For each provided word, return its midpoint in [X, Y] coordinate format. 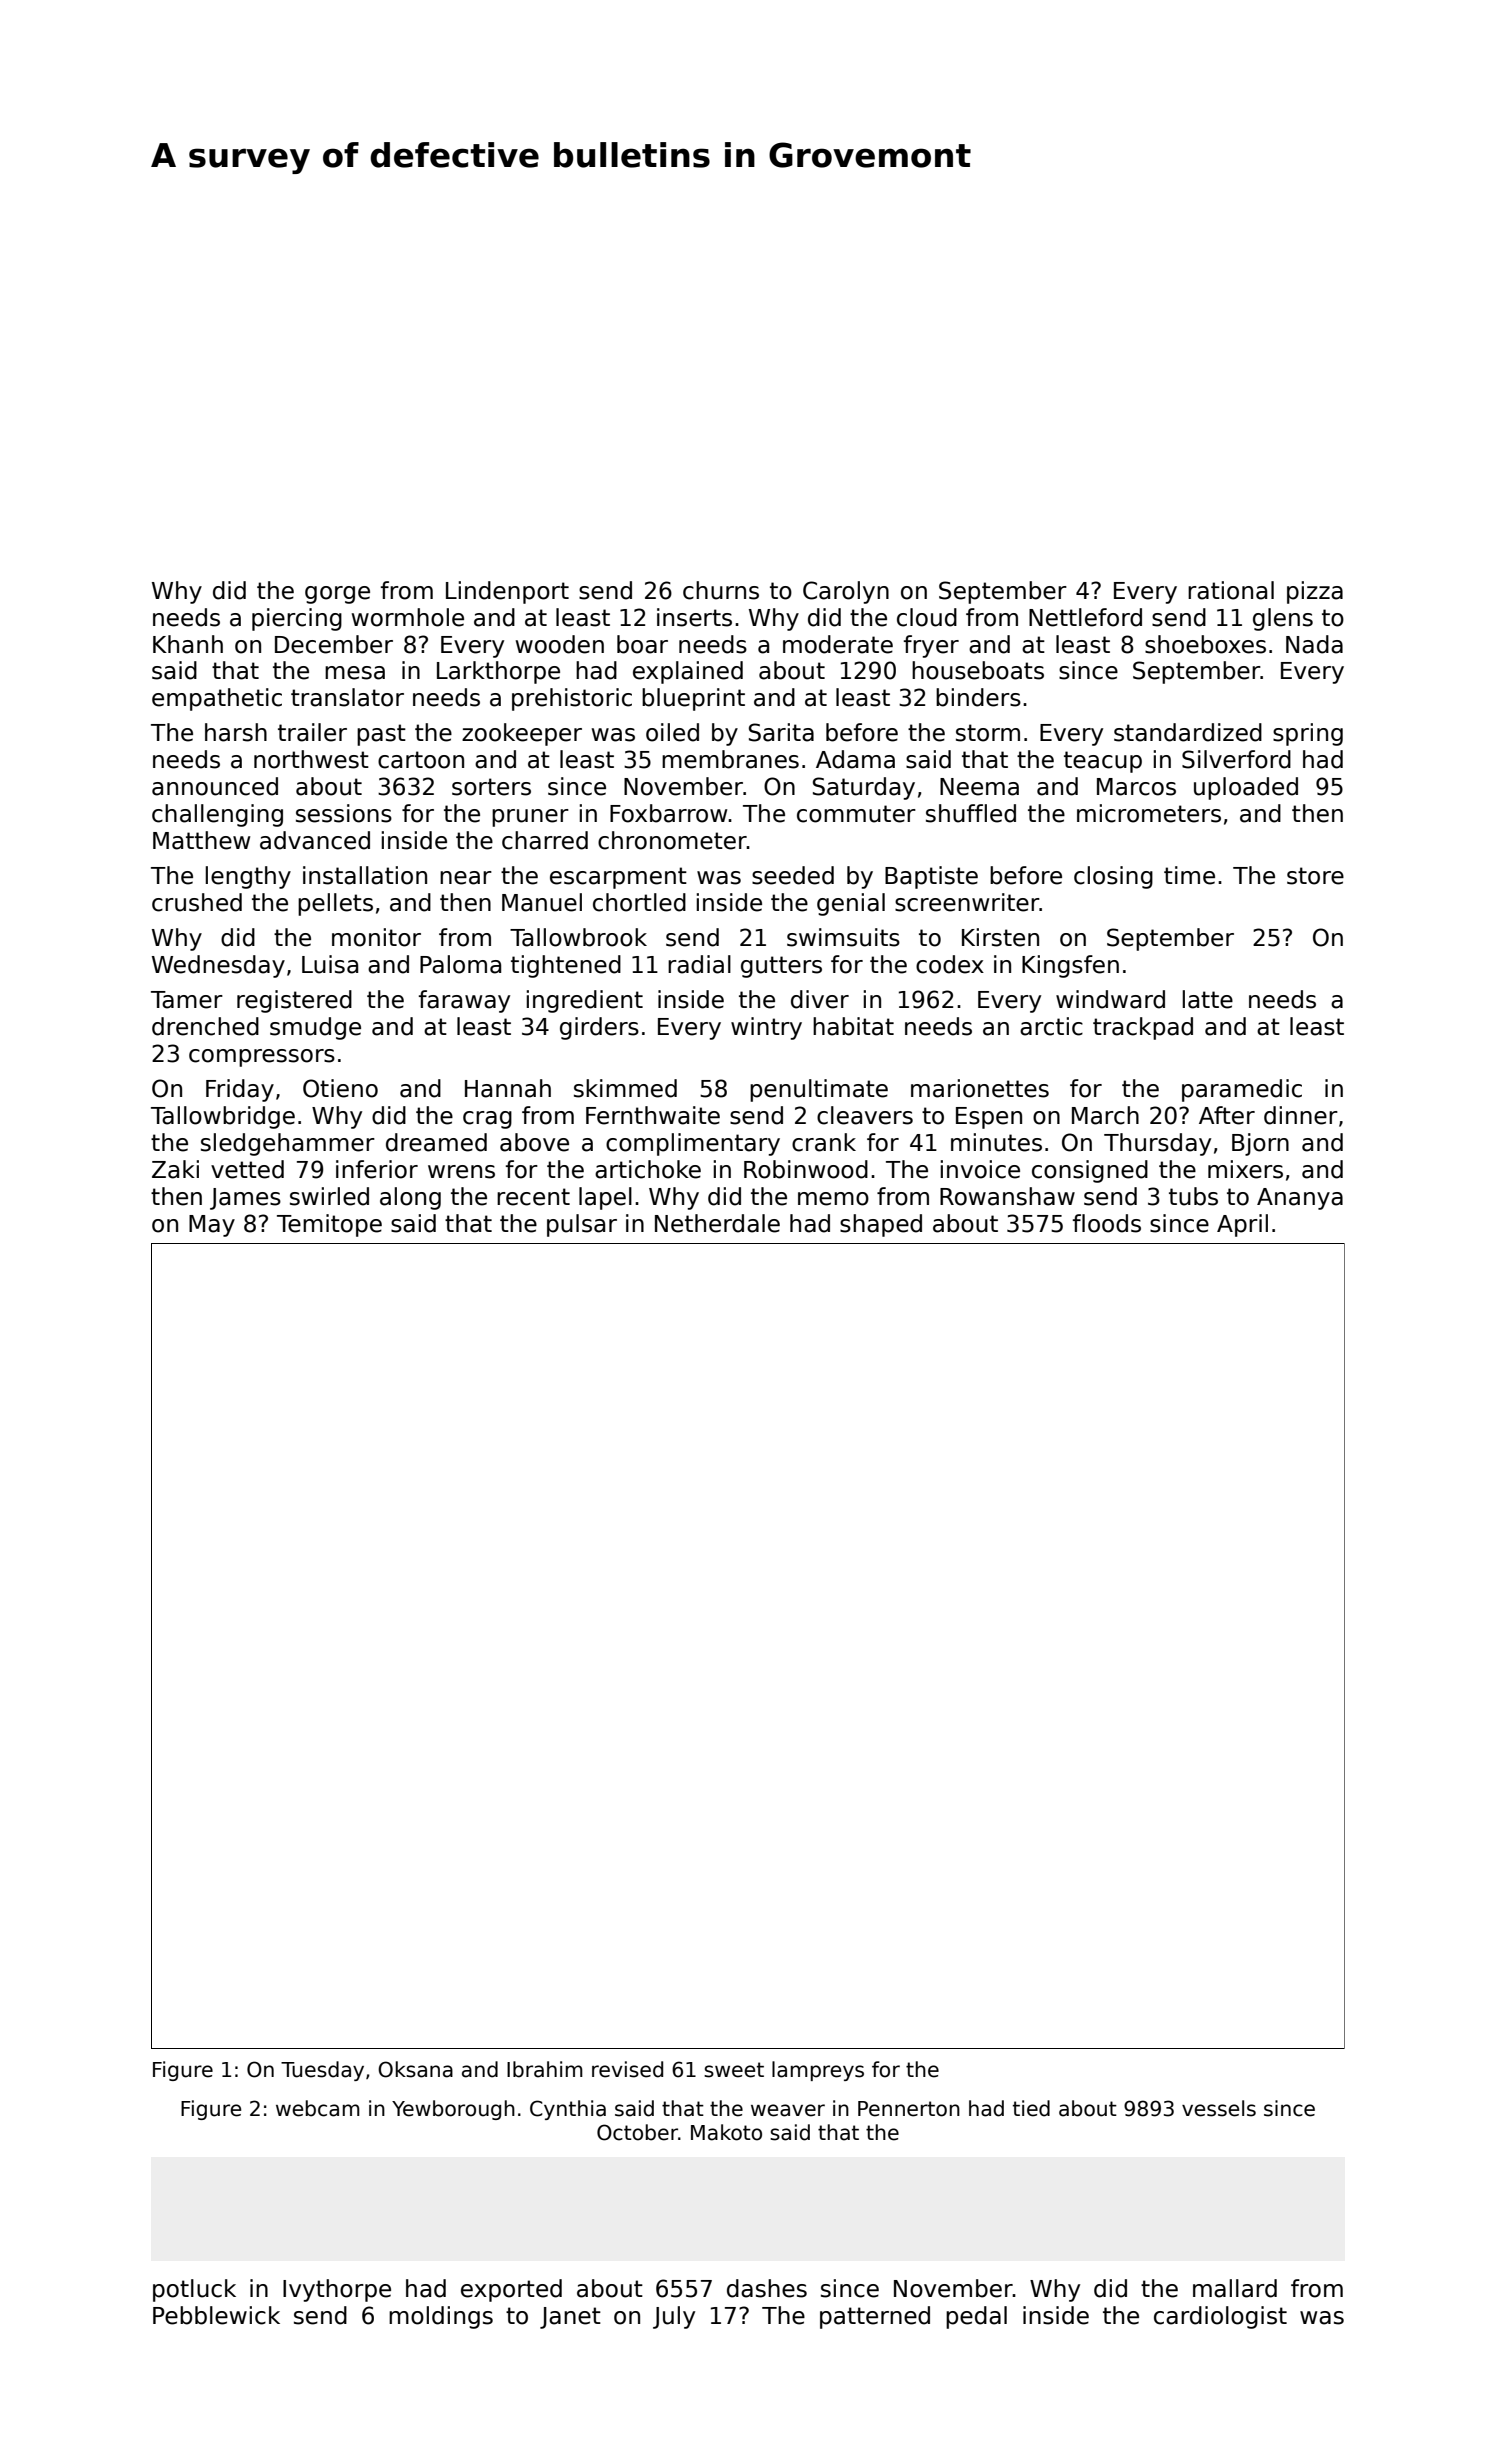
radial [699, 964]
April [1242, 1225]
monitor [376, 937]
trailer [312, 732]
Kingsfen [1070, 966]
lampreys [818, 2071]
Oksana [415, 2069]
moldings [441, 2317]
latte [1208, 999]
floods [1107, 1223]
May [212, 1226]
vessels [1219, 2108]
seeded [793, 875]
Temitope [329, 1225]
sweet [734, 2070]
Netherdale [717, 1223]
